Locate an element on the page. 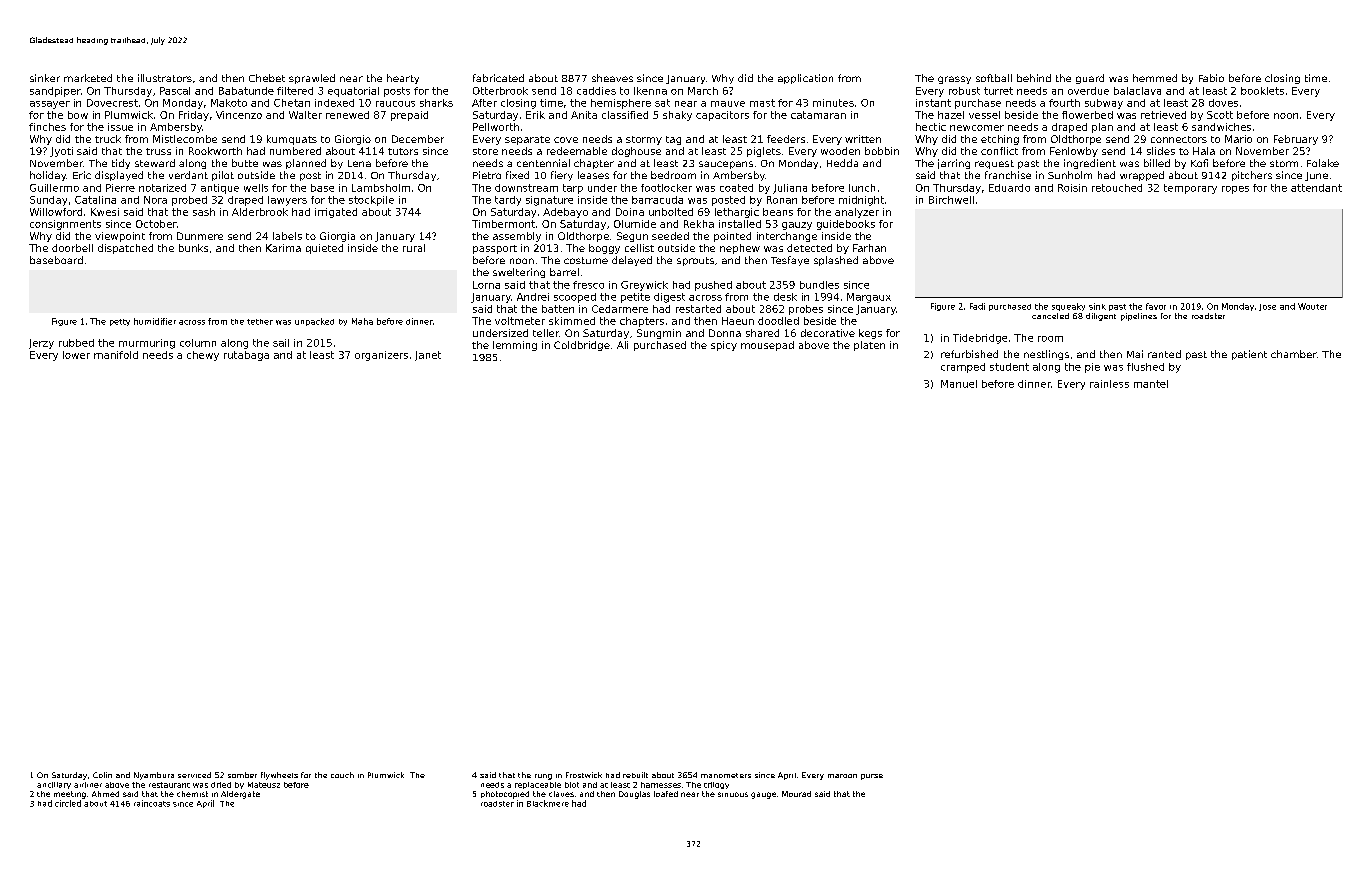 The height and width of the document is (887, 1372). application is located at coordinates (805, 79).
